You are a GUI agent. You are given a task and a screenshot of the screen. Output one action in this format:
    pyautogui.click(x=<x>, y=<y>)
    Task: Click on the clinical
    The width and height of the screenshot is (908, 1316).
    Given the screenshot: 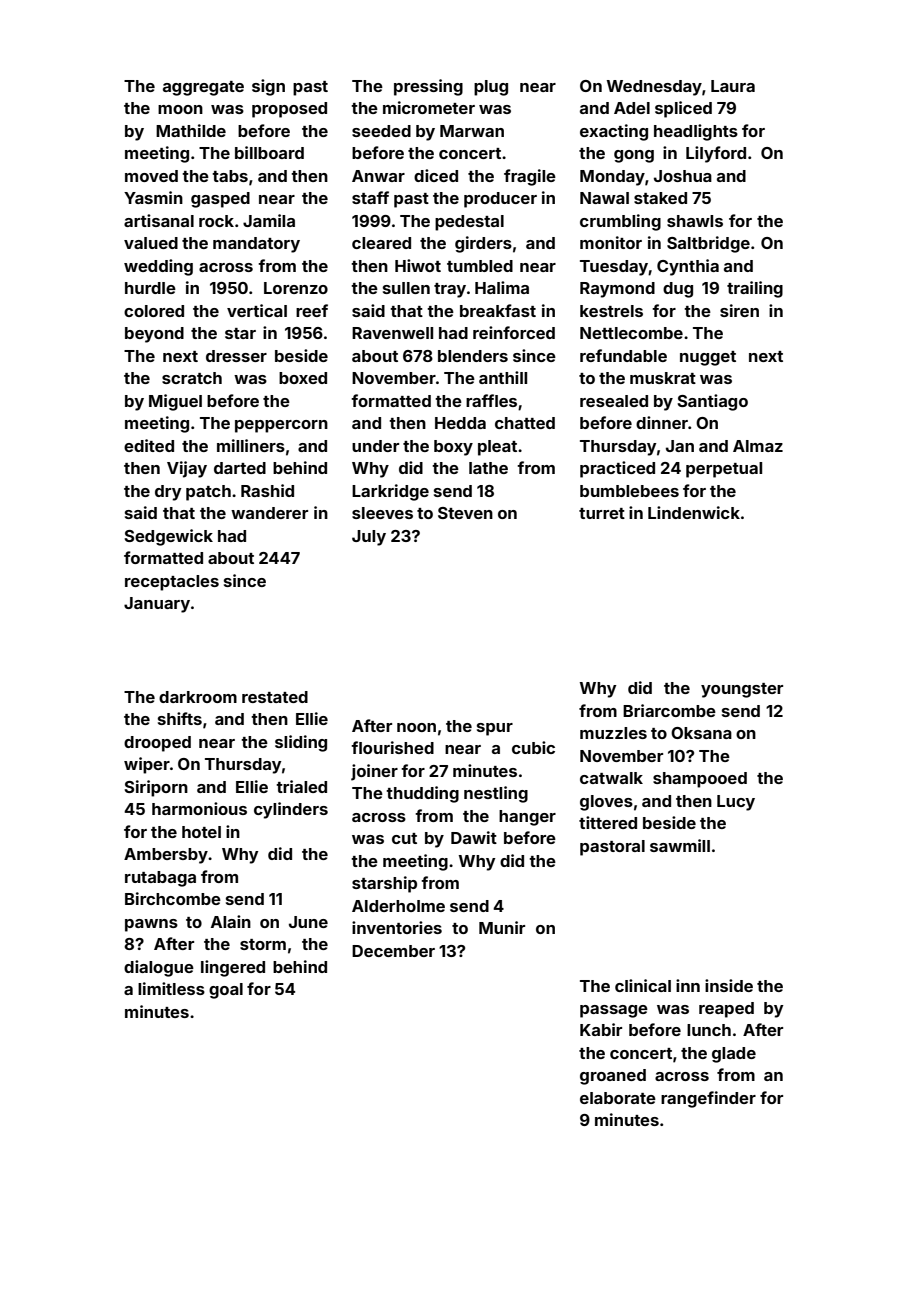 What is the action you would take?
    pyautogui.click(x=643, y=985)
